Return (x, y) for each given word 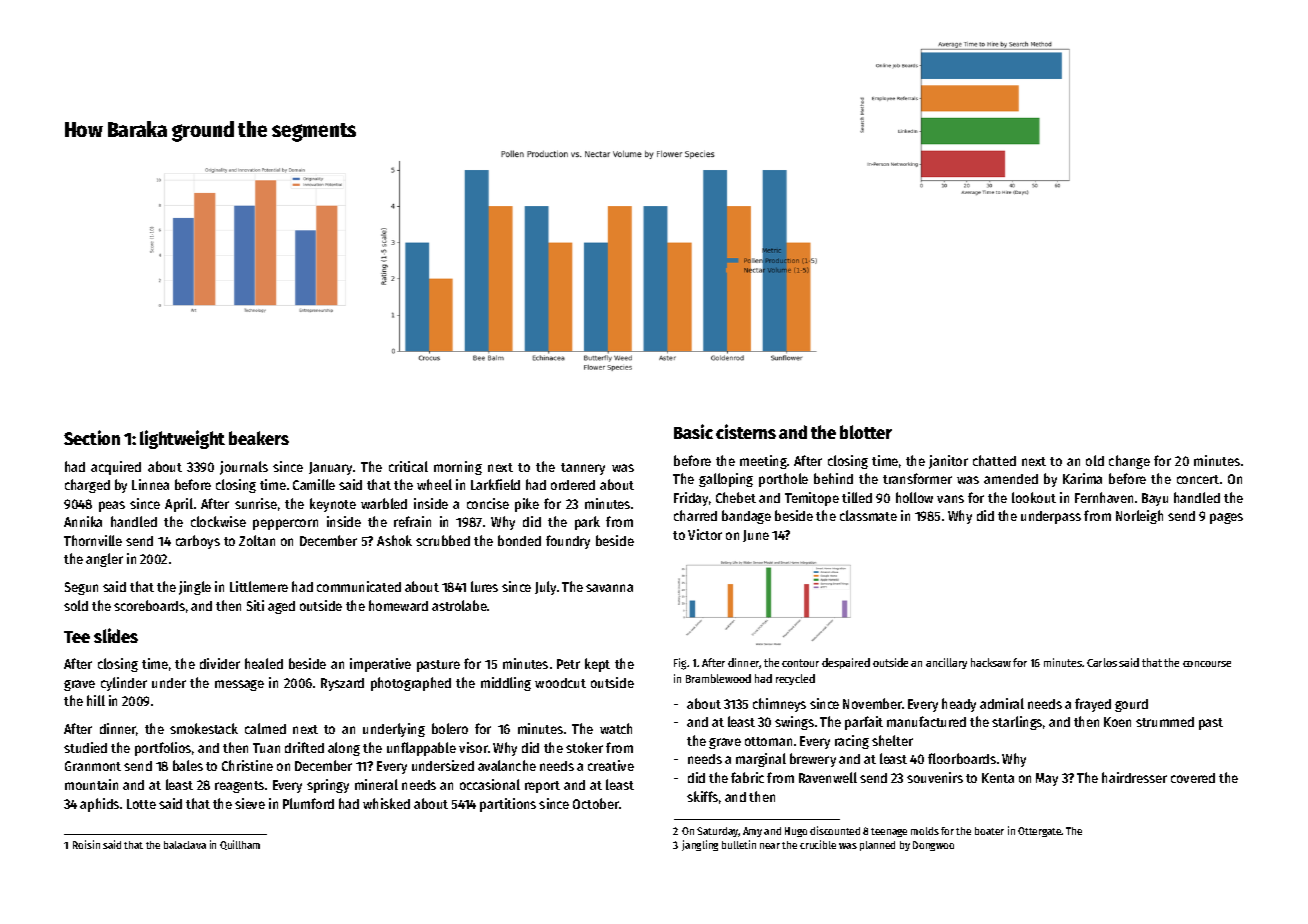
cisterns (746, 431)
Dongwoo (933, 846)
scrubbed (443, 540)
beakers (259, 438)
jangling (700, 845)
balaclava (185, 845)
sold (76, 605)
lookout (1034, 497)
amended (1011, 479)
